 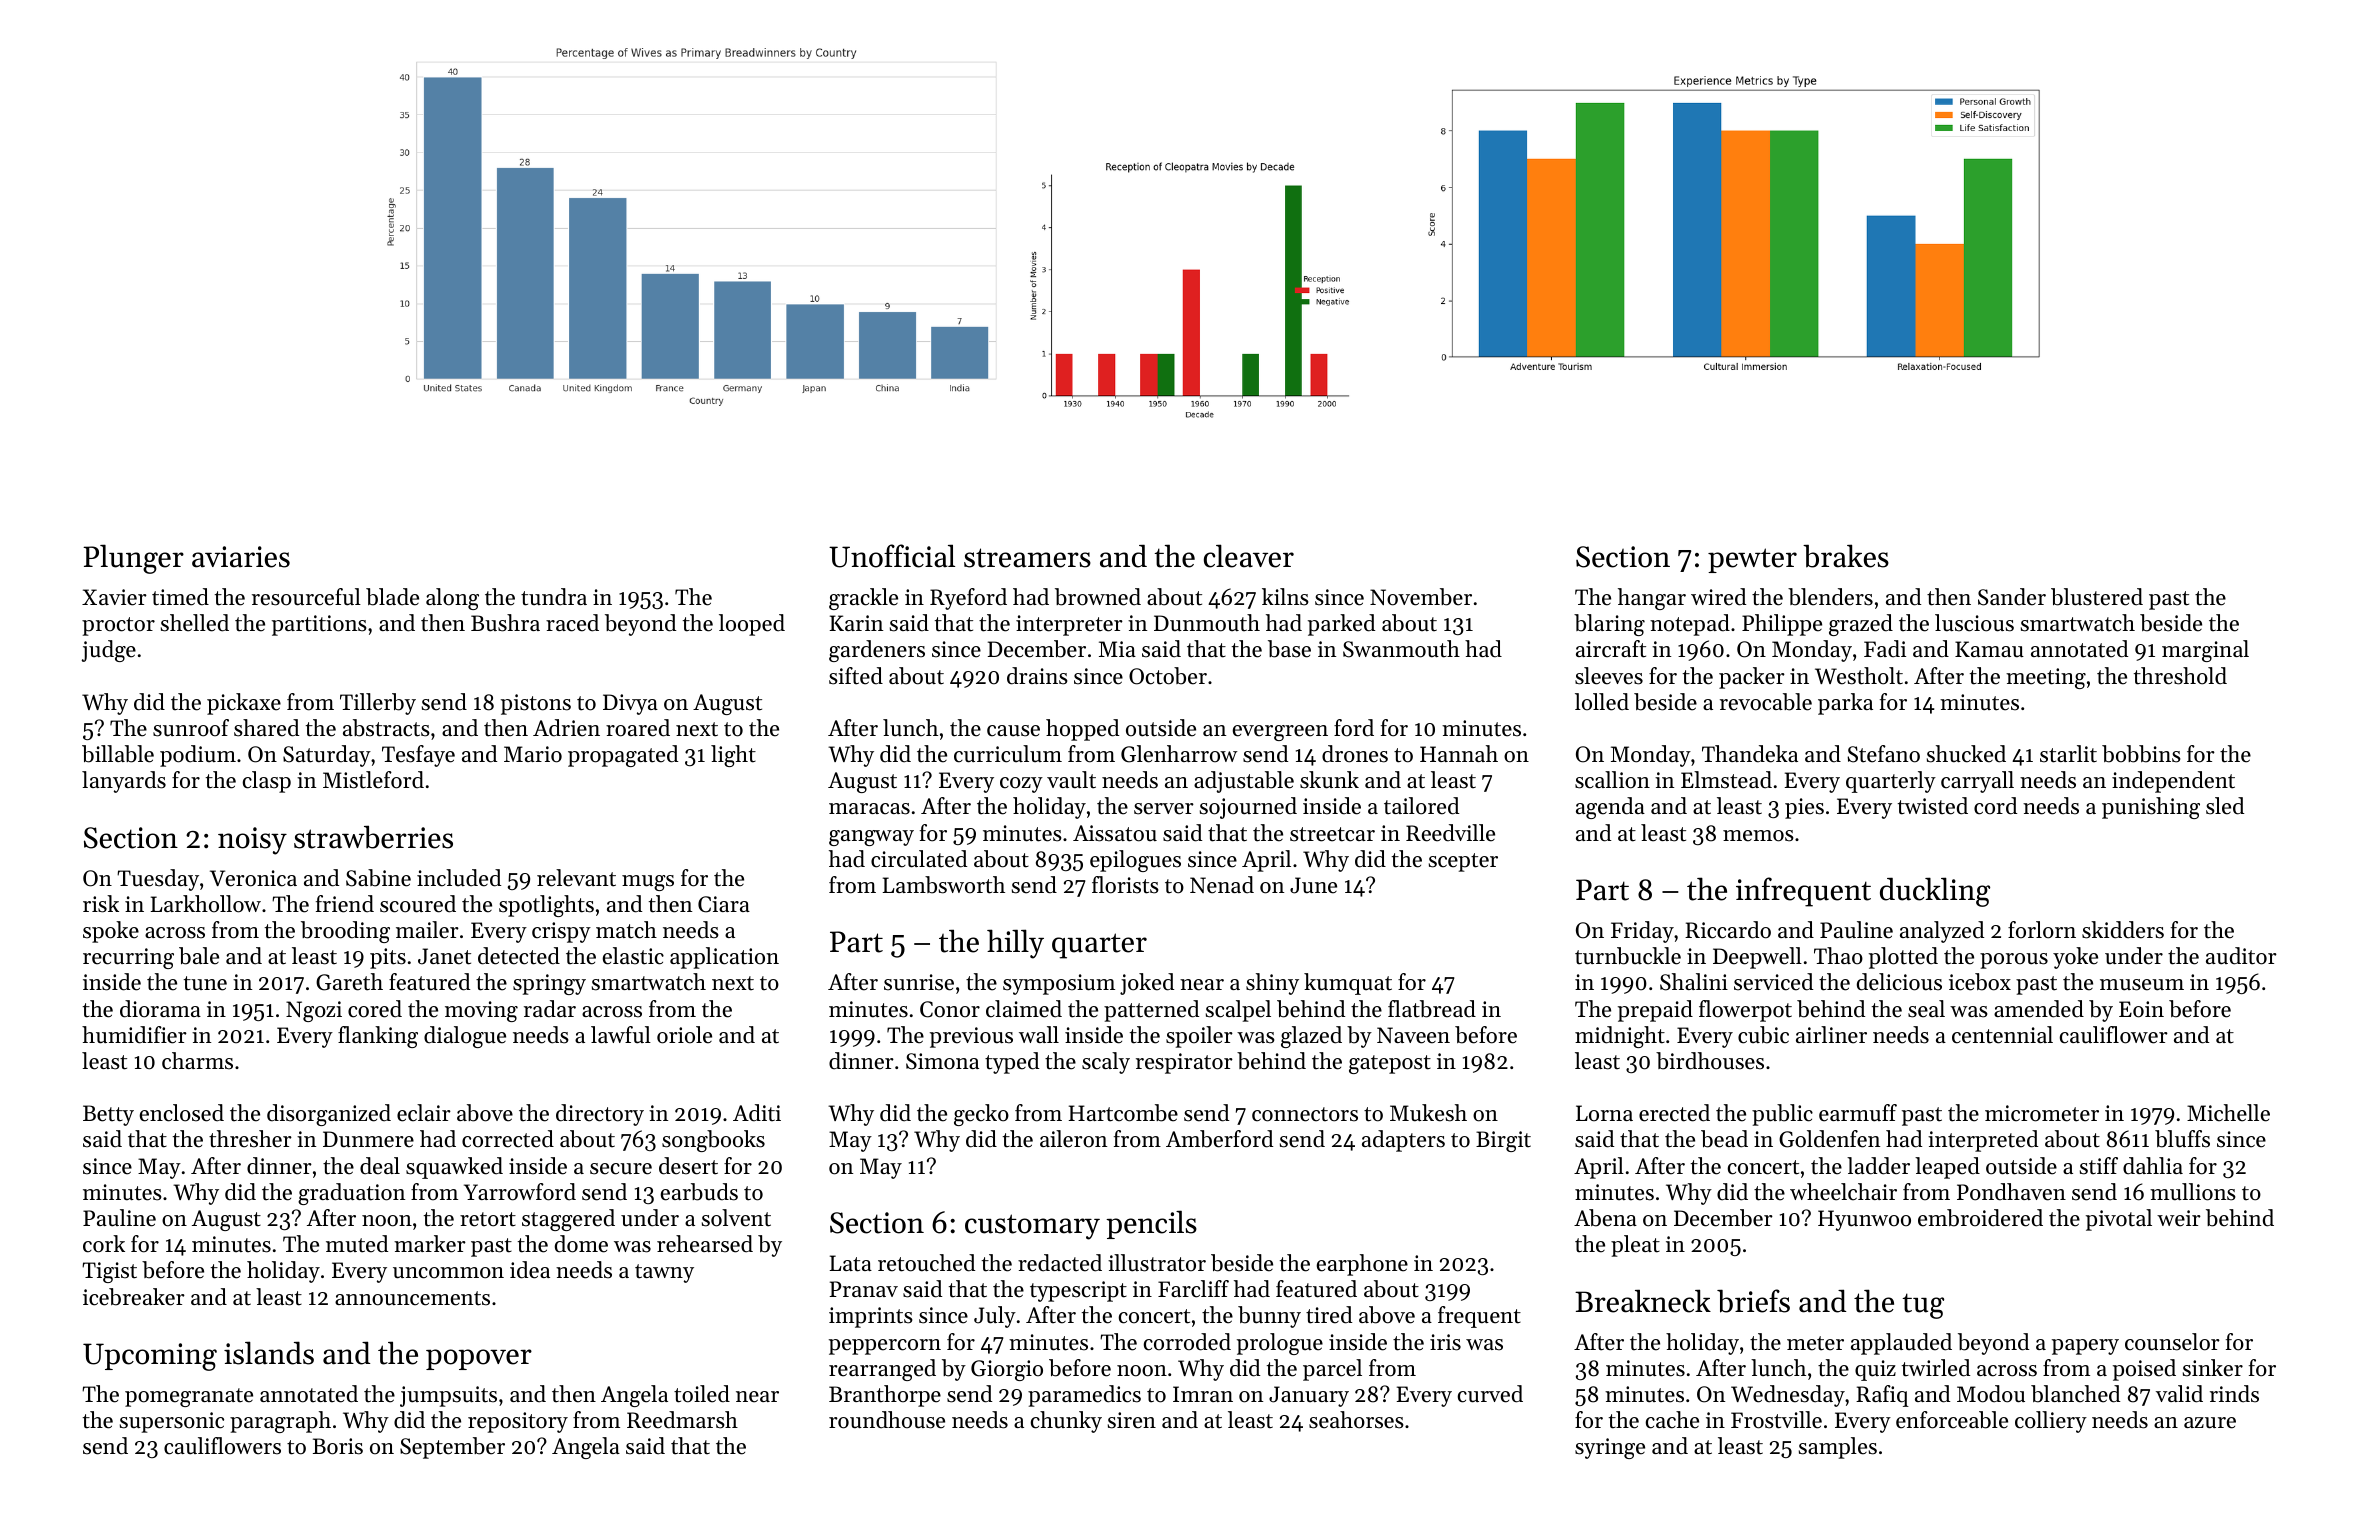 What do you see at coordinates (2193, 1192) in the screenshot?
I see `mullions` at bounding box center [2193, 1192].
